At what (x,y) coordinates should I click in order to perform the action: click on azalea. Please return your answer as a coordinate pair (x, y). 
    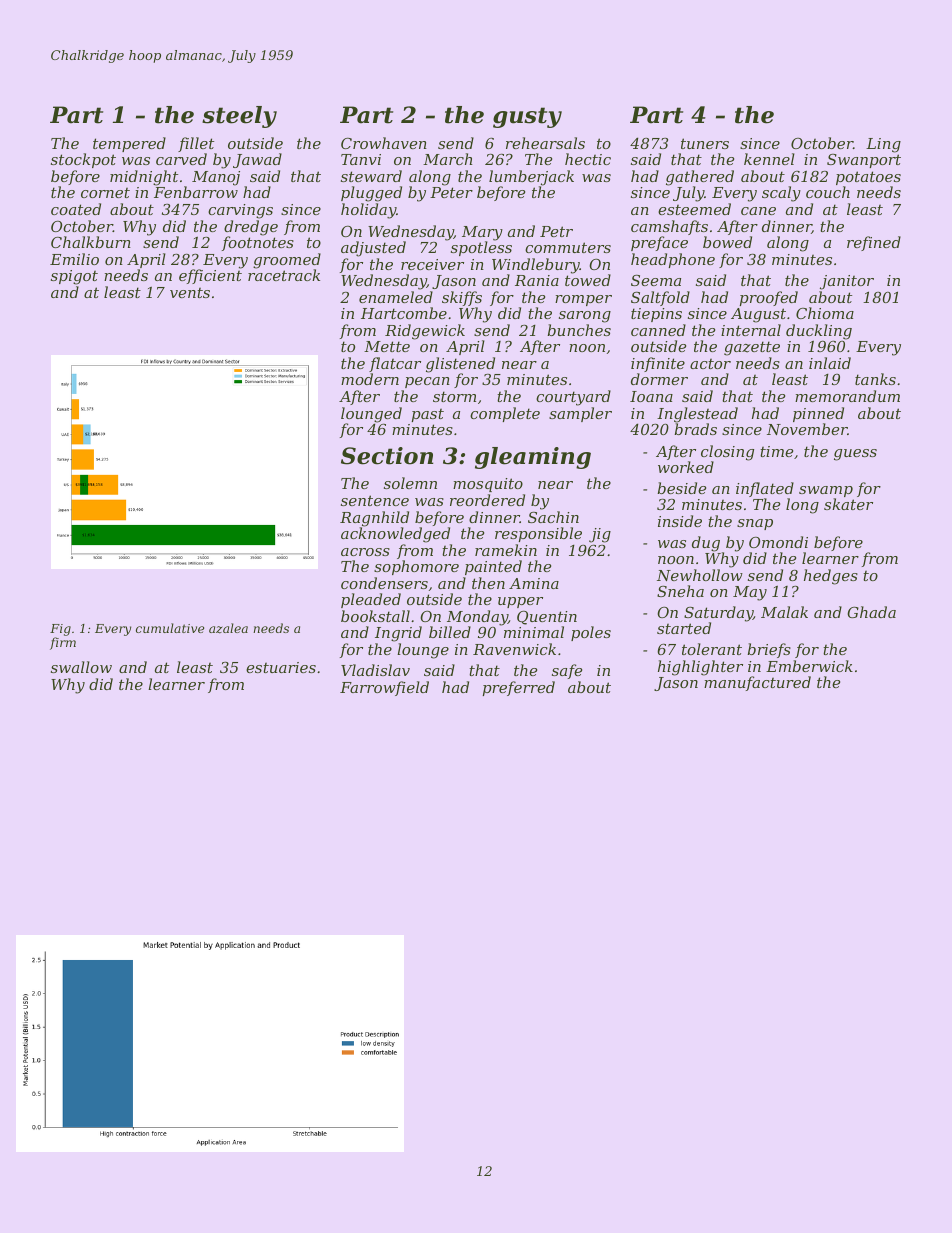
    Looking at the image, I should click on (228, 628).
